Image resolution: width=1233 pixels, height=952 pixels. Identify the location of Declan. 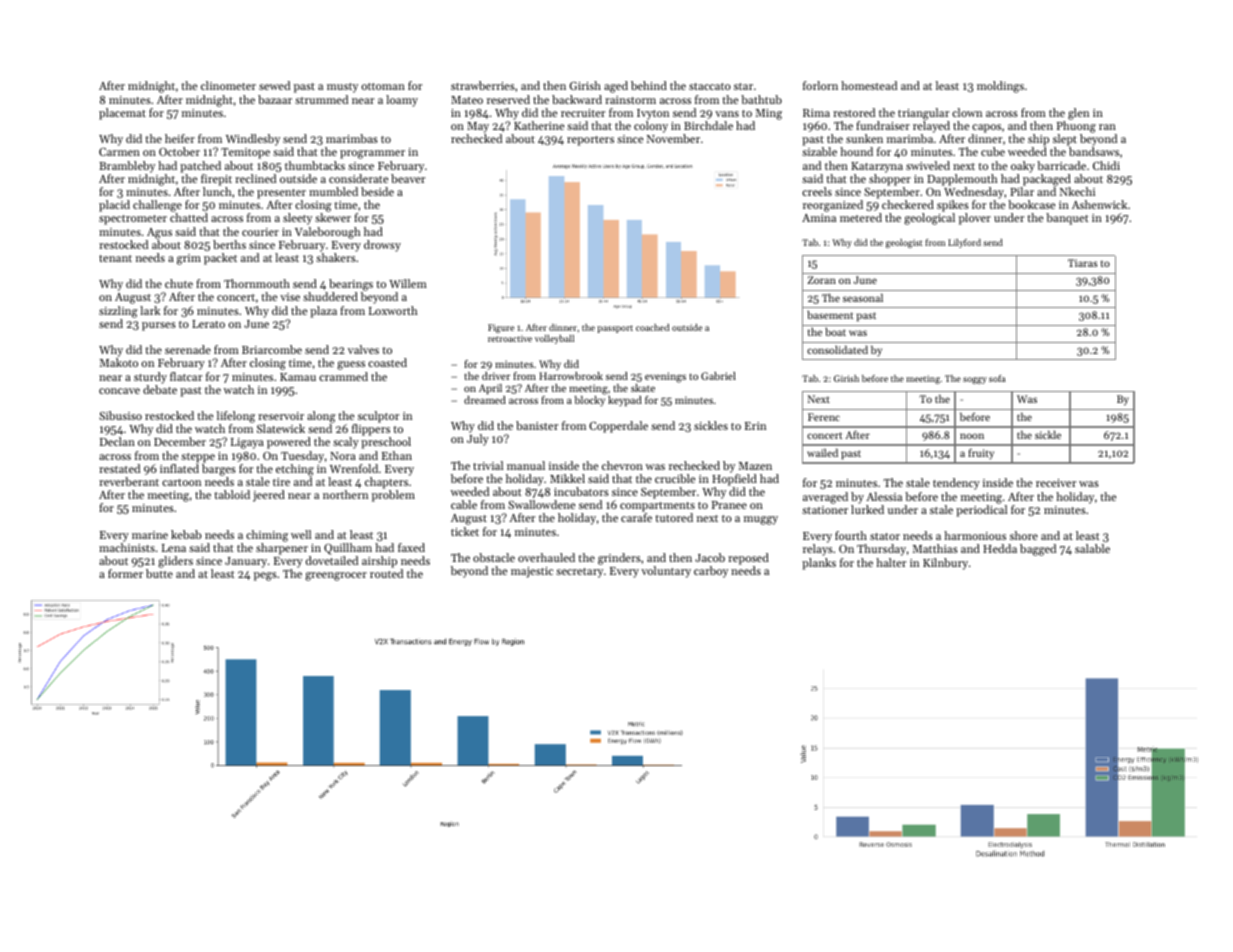
(117, 441).
